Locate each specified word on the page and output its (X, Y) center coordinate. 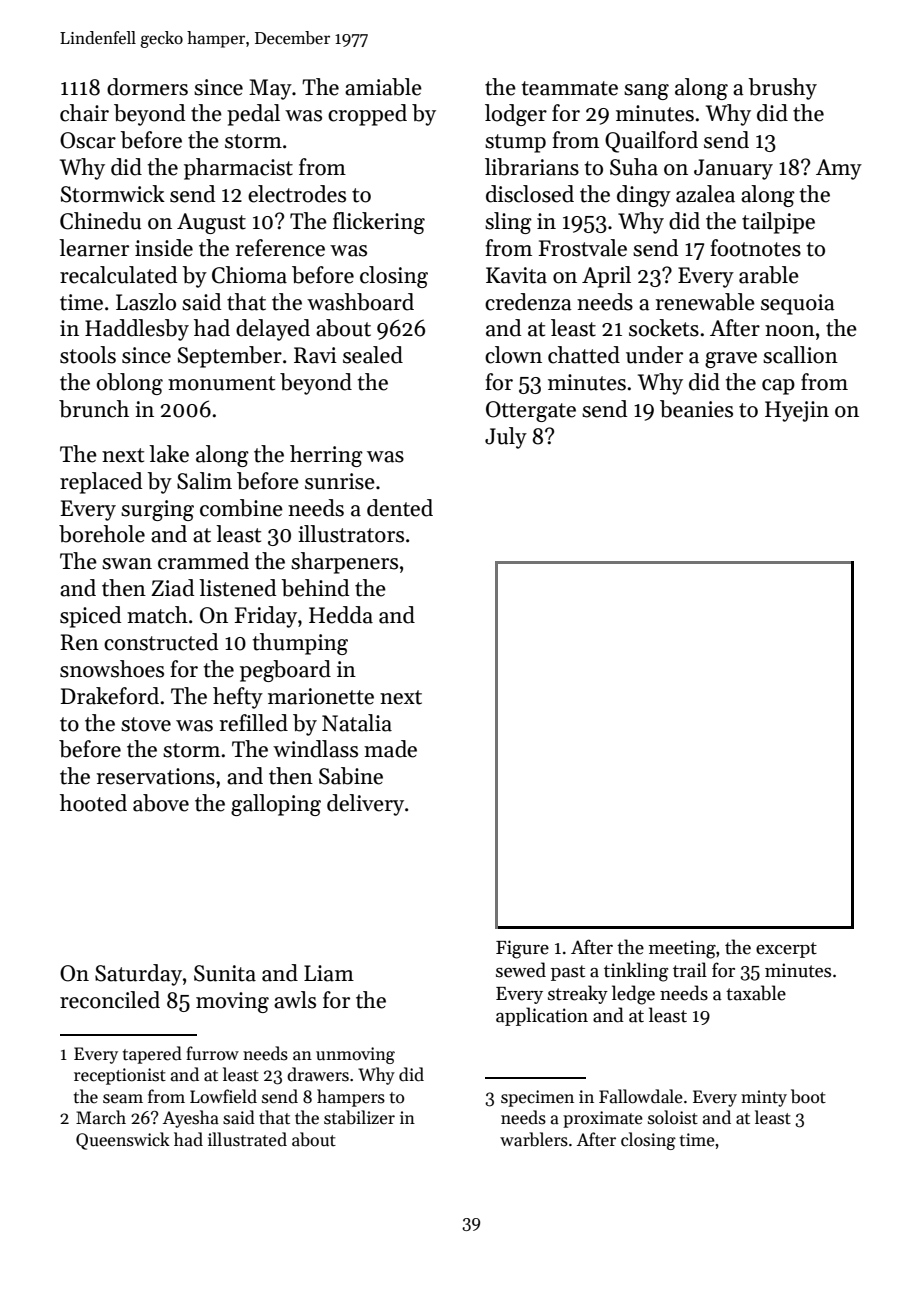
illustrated (247, 1139)
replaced (101, 483)
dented (400, 508)
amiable (383, 87)
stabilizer (359, 1117)
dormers (147, 87)
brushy (782, 89)
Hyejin (797, 411)
